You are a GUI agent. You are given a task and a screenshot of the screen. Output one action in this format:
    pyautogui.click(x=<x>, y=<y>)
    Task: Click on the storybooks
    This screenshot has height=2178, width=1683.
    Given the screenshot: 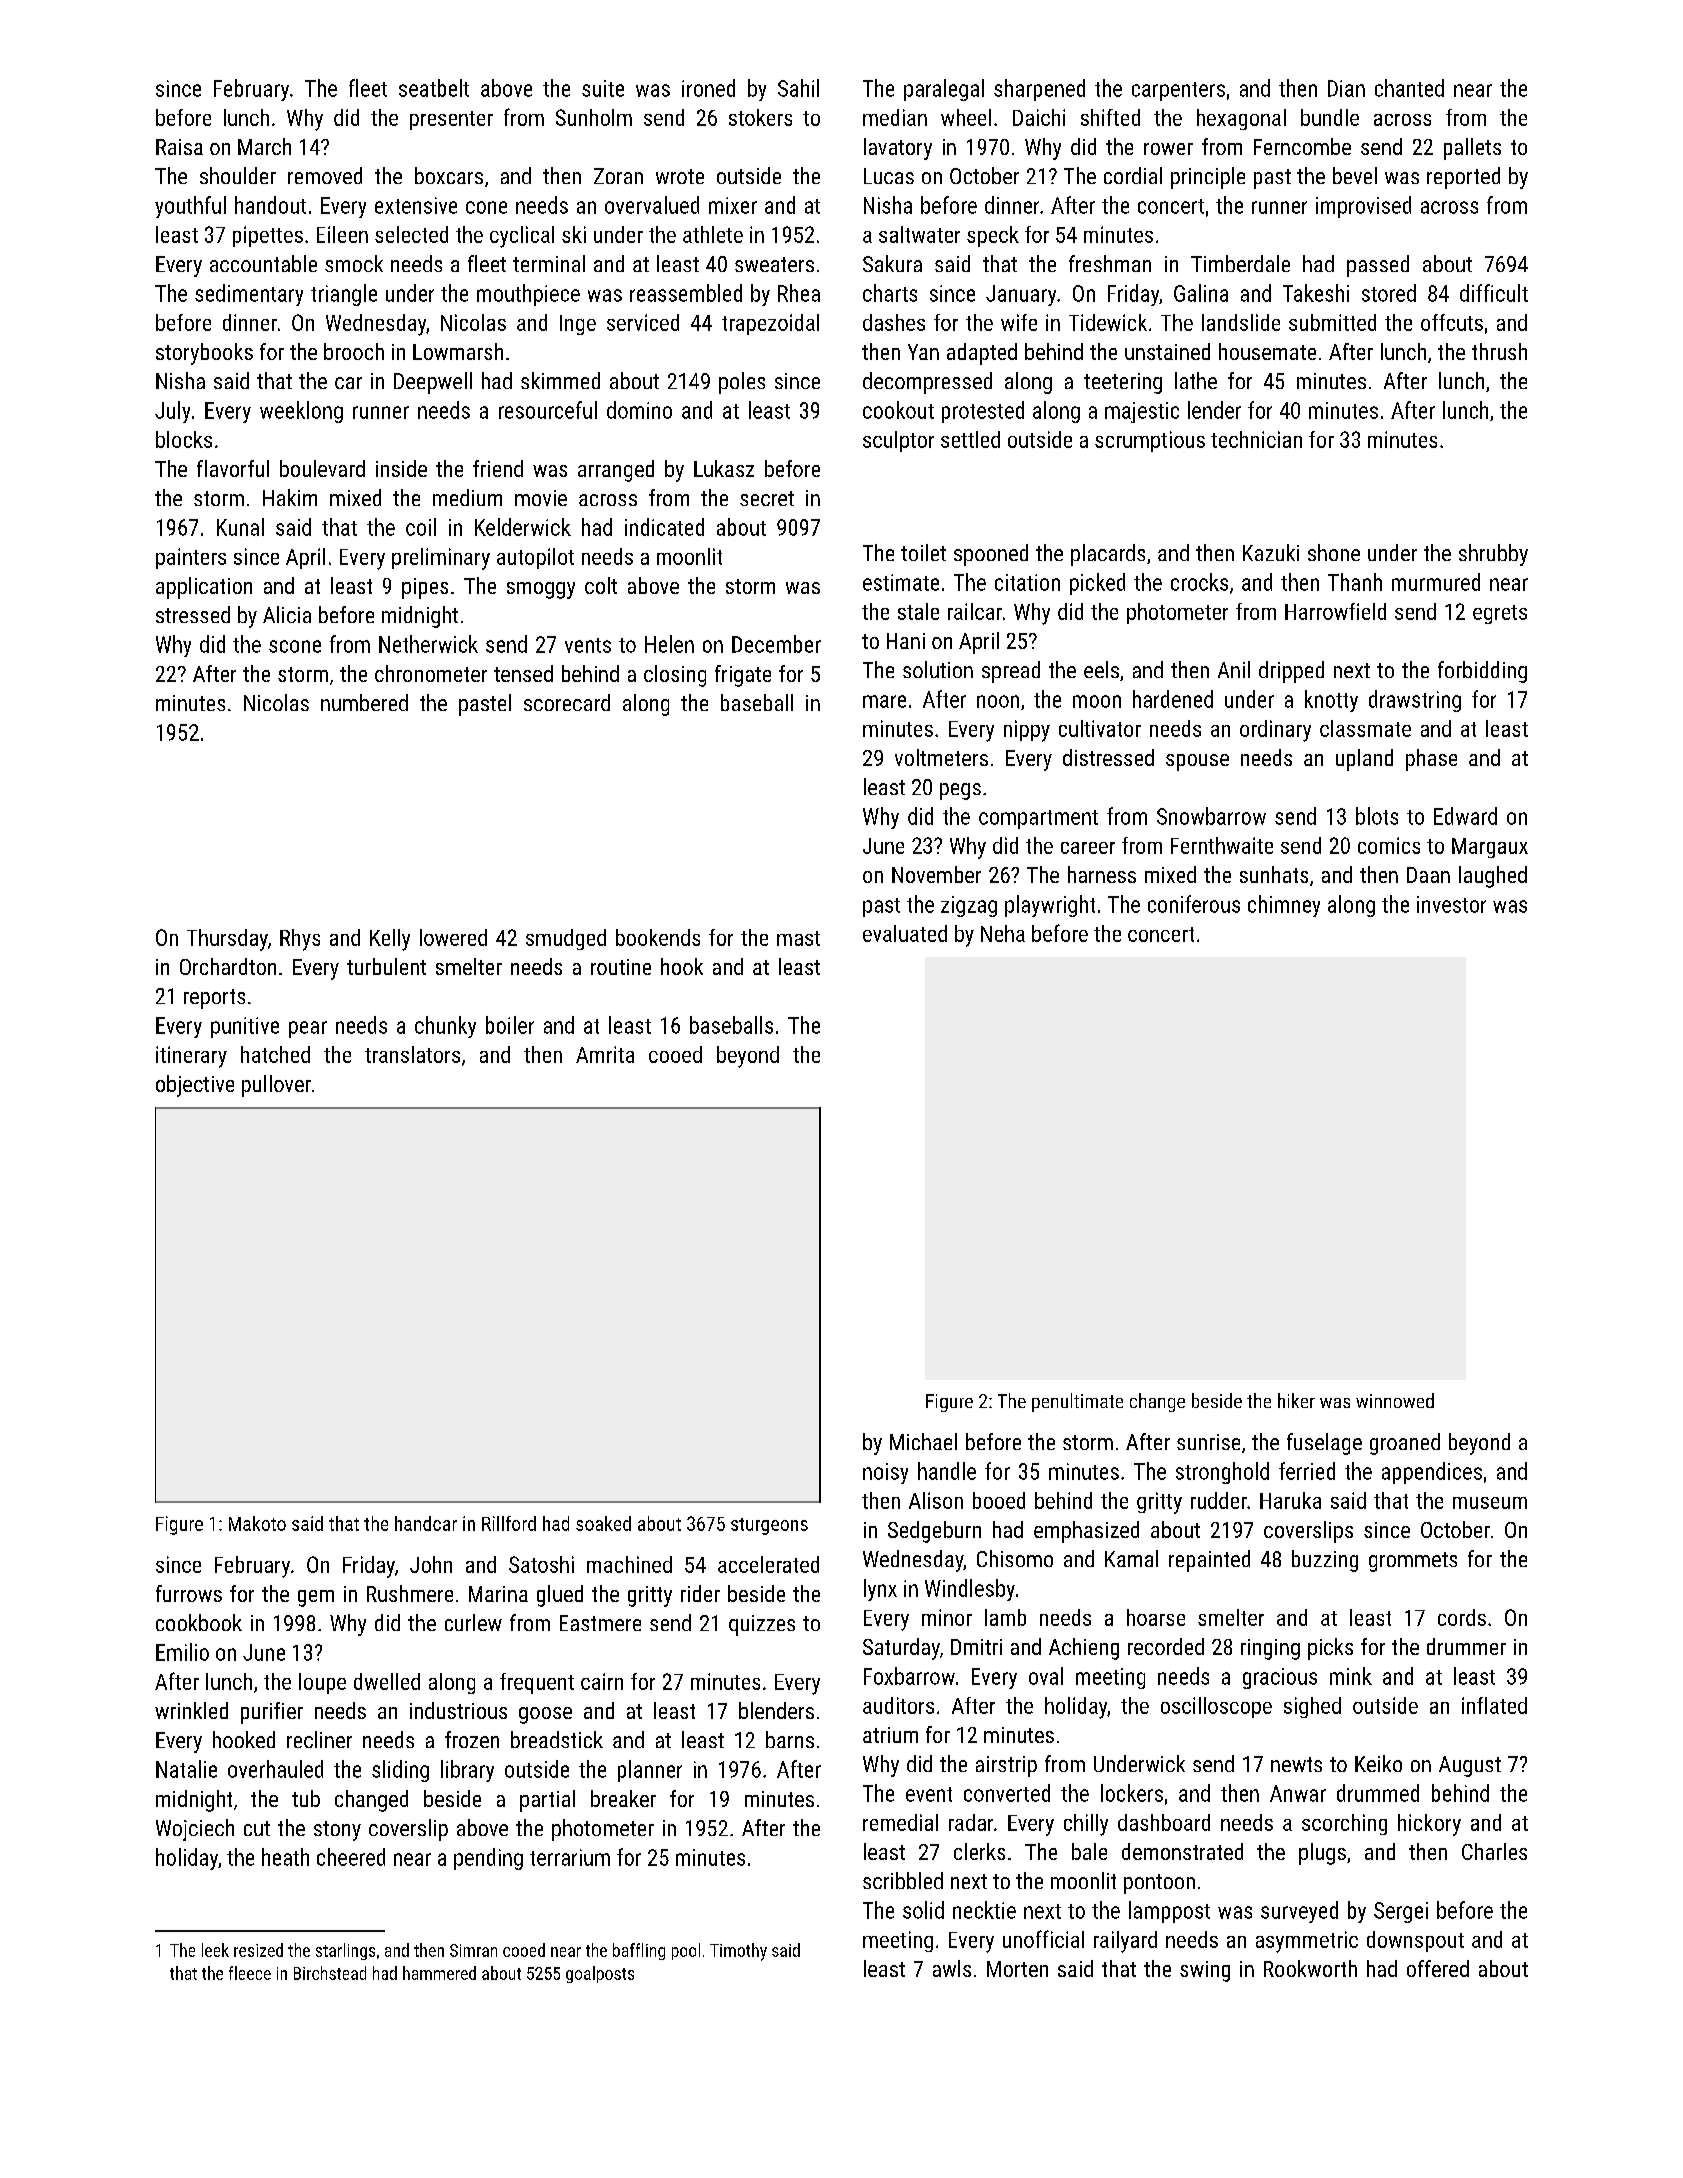 What is the action you would take?
    pyautogui.click(x=204, y=354)
